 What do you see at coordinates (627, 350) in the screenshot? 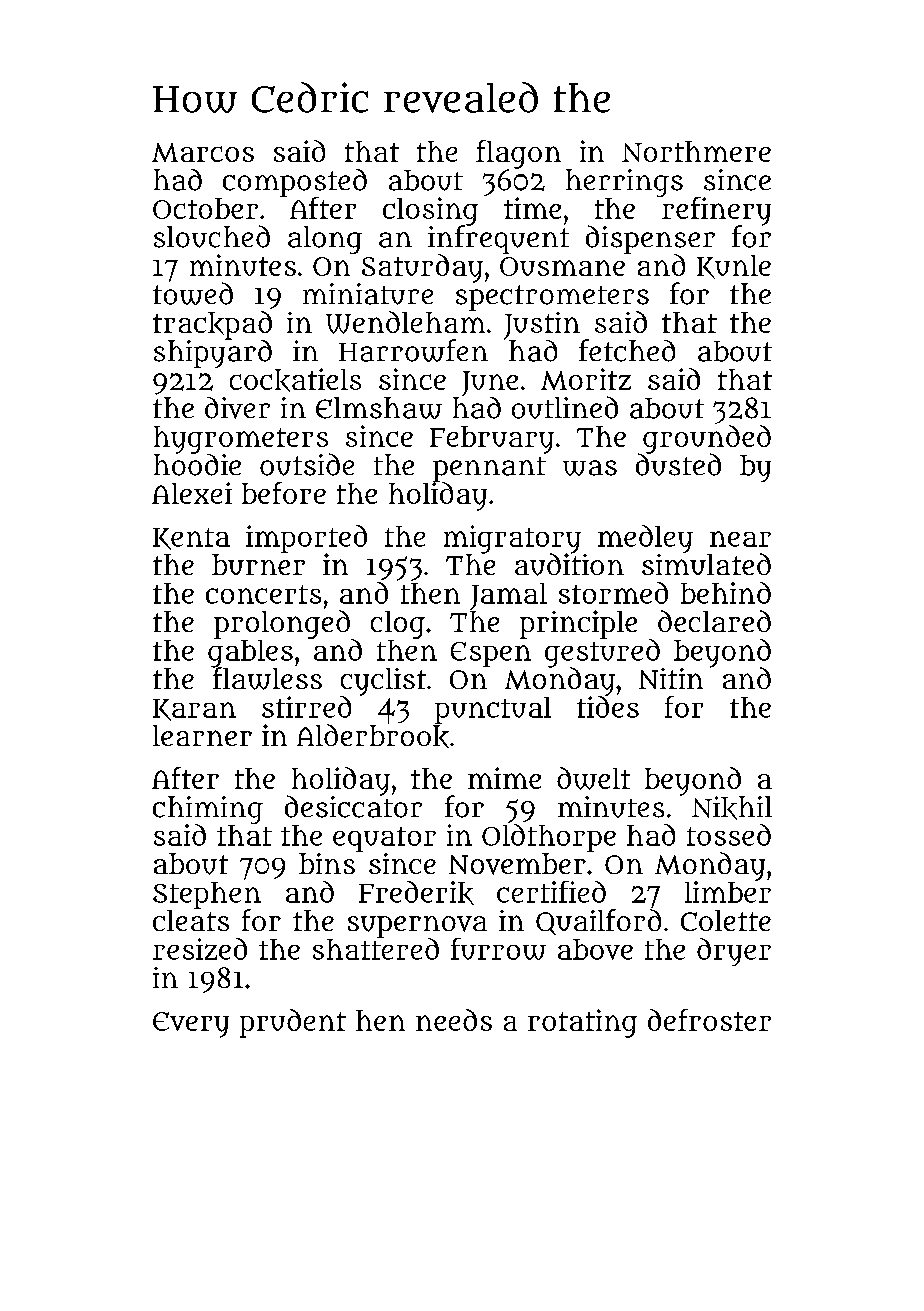
I see `fetched` at bounding box center [627, 350].
